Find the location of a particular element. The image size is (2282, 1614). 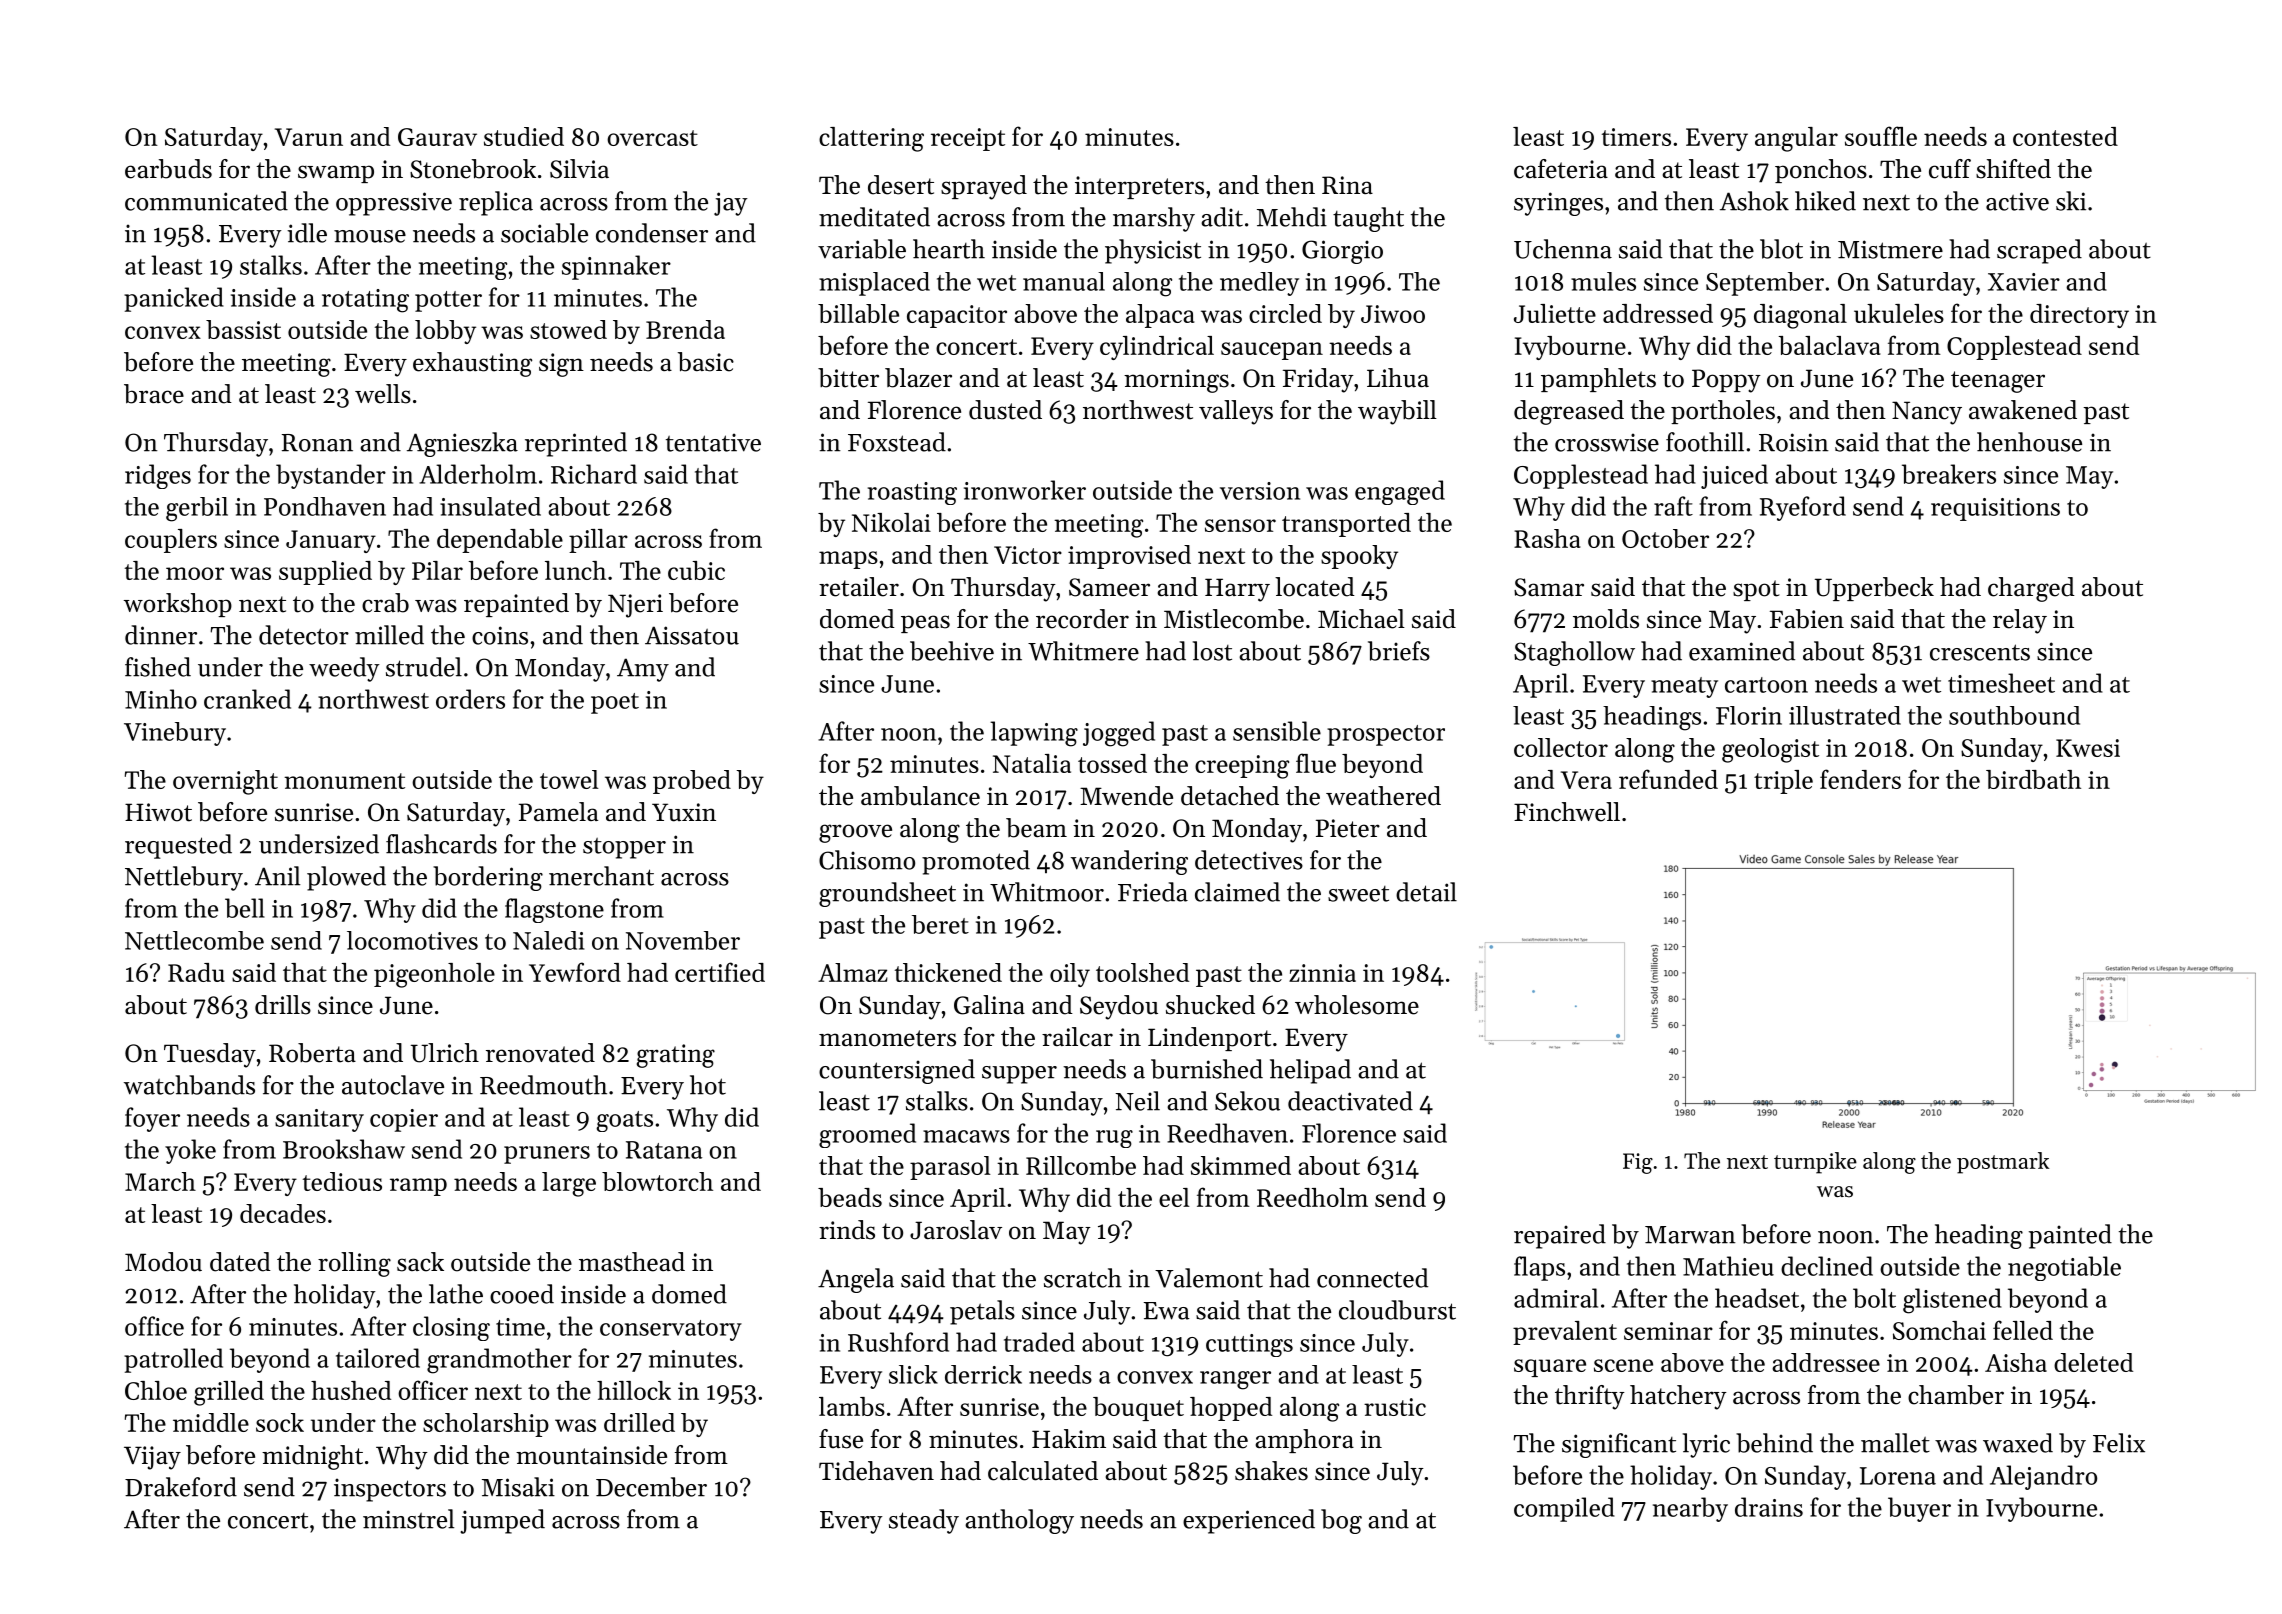

souffle is located at coordinates (1881, 136).
